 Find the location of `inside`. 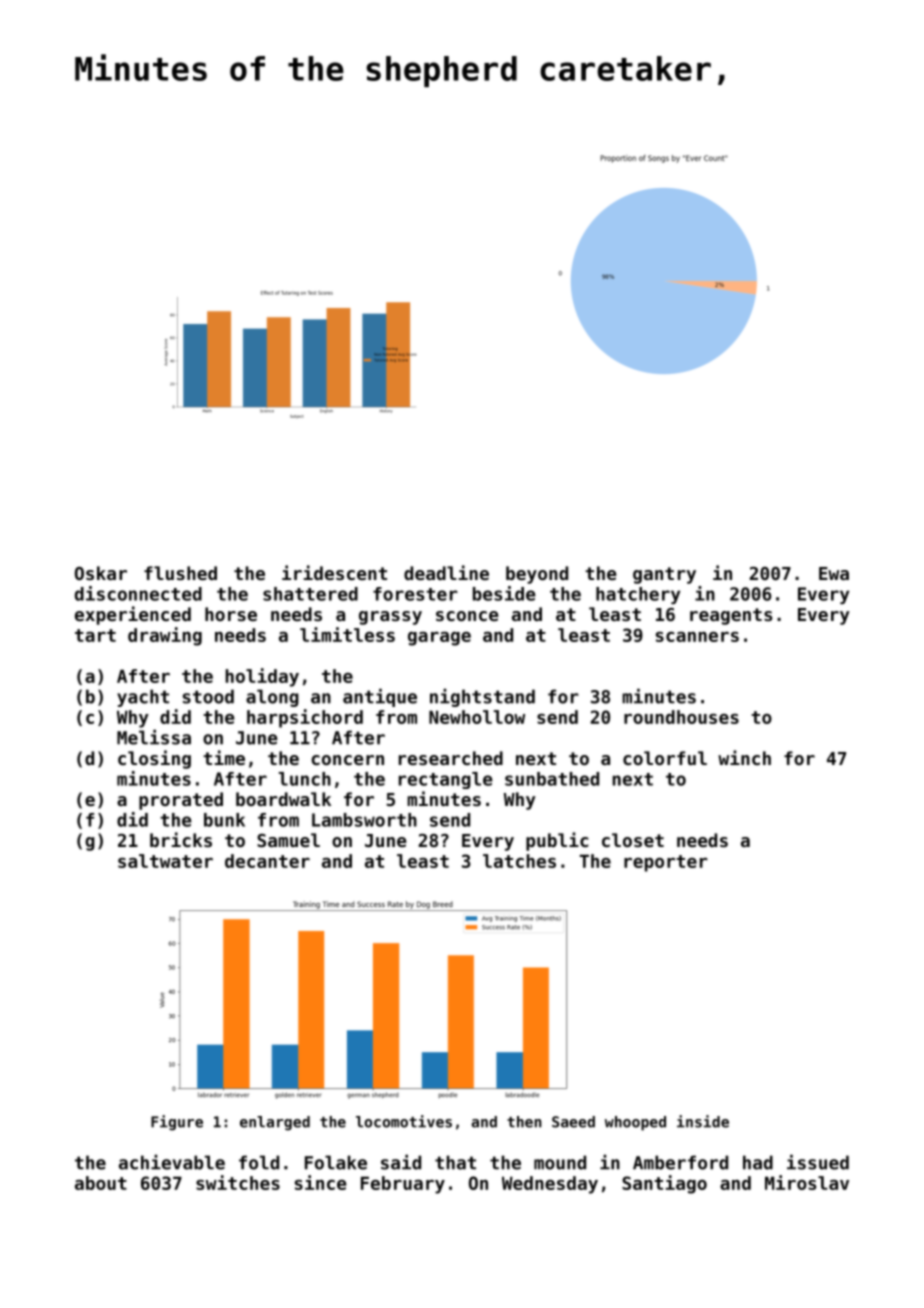

inside is located at coordinates (703, 1121).
